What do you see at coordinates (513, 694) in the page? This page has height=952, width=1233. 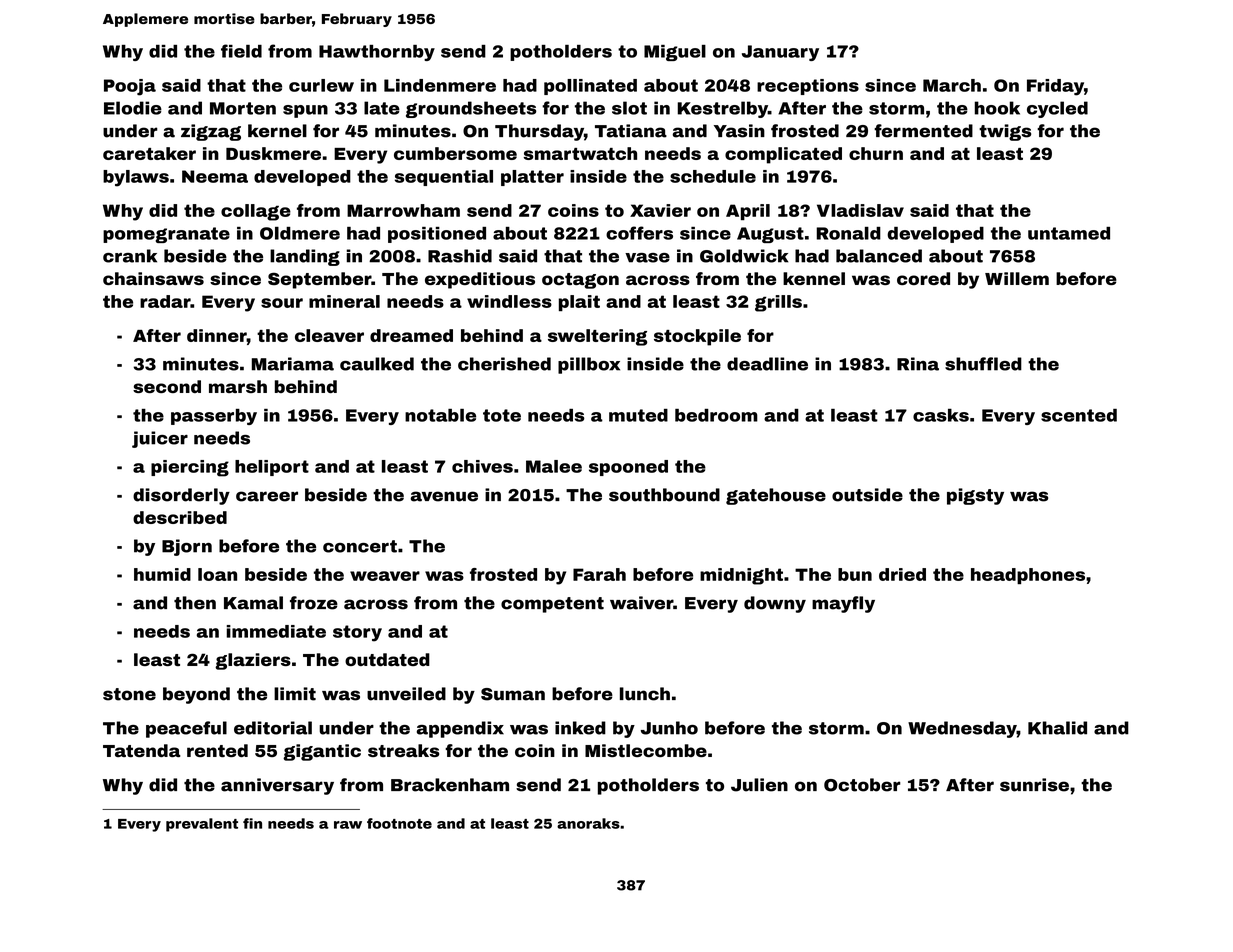 I see `Suman` at bounding box center [513, 694].
